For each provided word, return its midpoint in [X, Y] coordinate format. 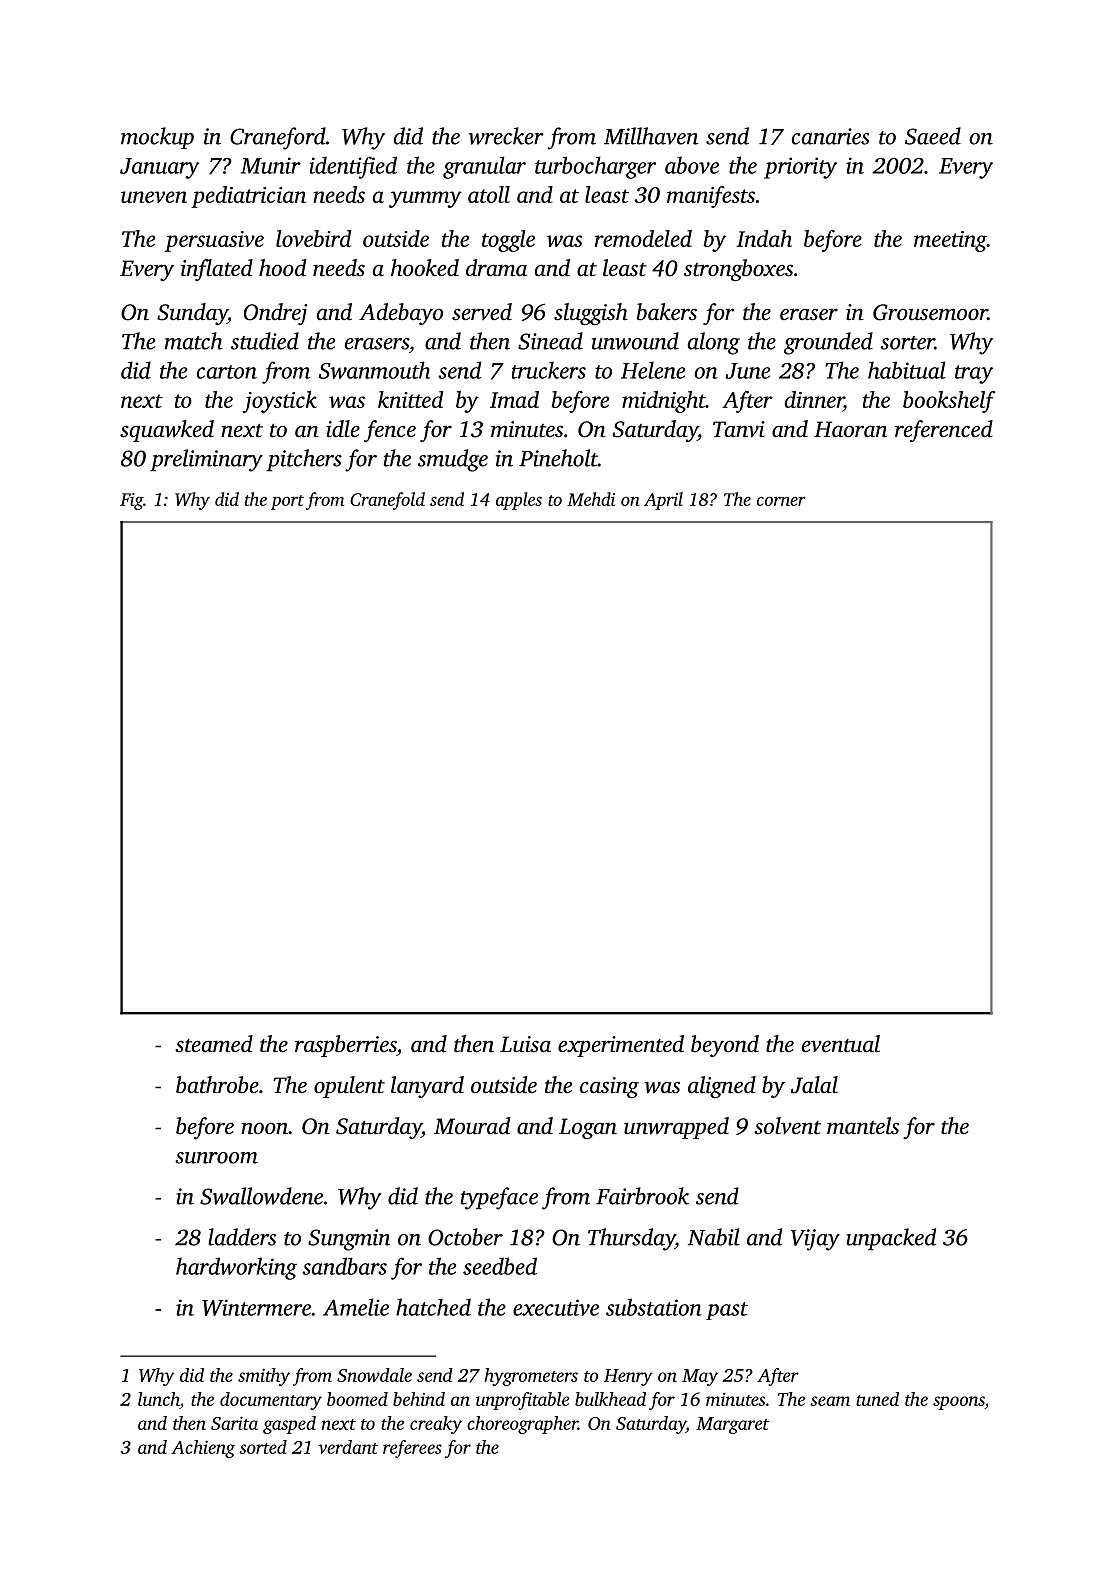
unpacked [891, 1239]
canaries [830, 136]
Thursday [631, 1239]
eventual [841, 1044]
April [663, 501]
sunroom [216, 1158]
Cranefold [387, 501]
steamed [214, 1044]
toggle [508, 241]
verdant [348, 1447]
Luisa [525, 1044]
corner [781, 501]
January [159, 168]
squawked [167, 431]
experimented [621, 1046]
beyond [725, 1046]
